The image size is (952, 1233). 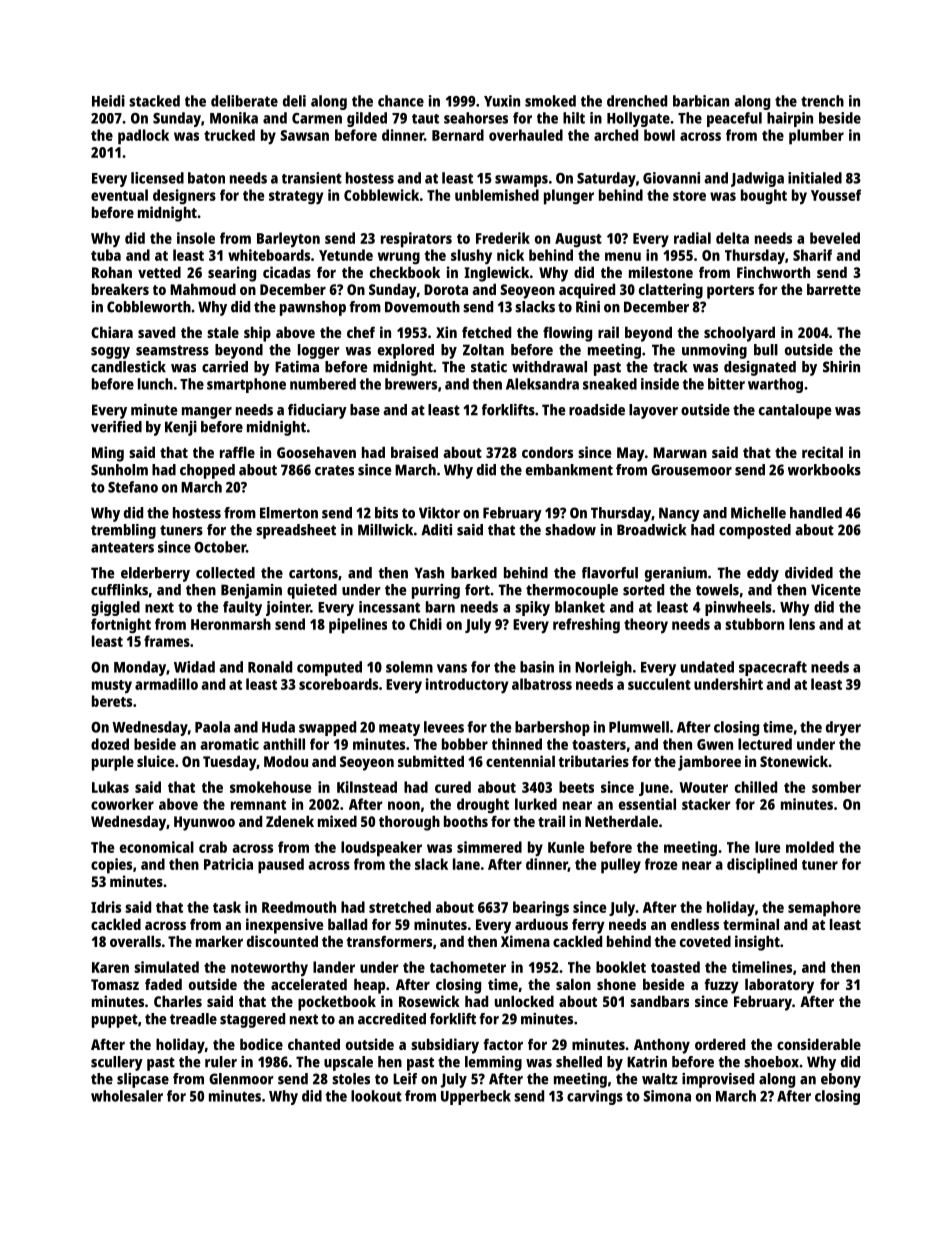 What do you see at coordinates (112, 701) in the screenshot?
I see `berets` at bounding box center [112, 701].
